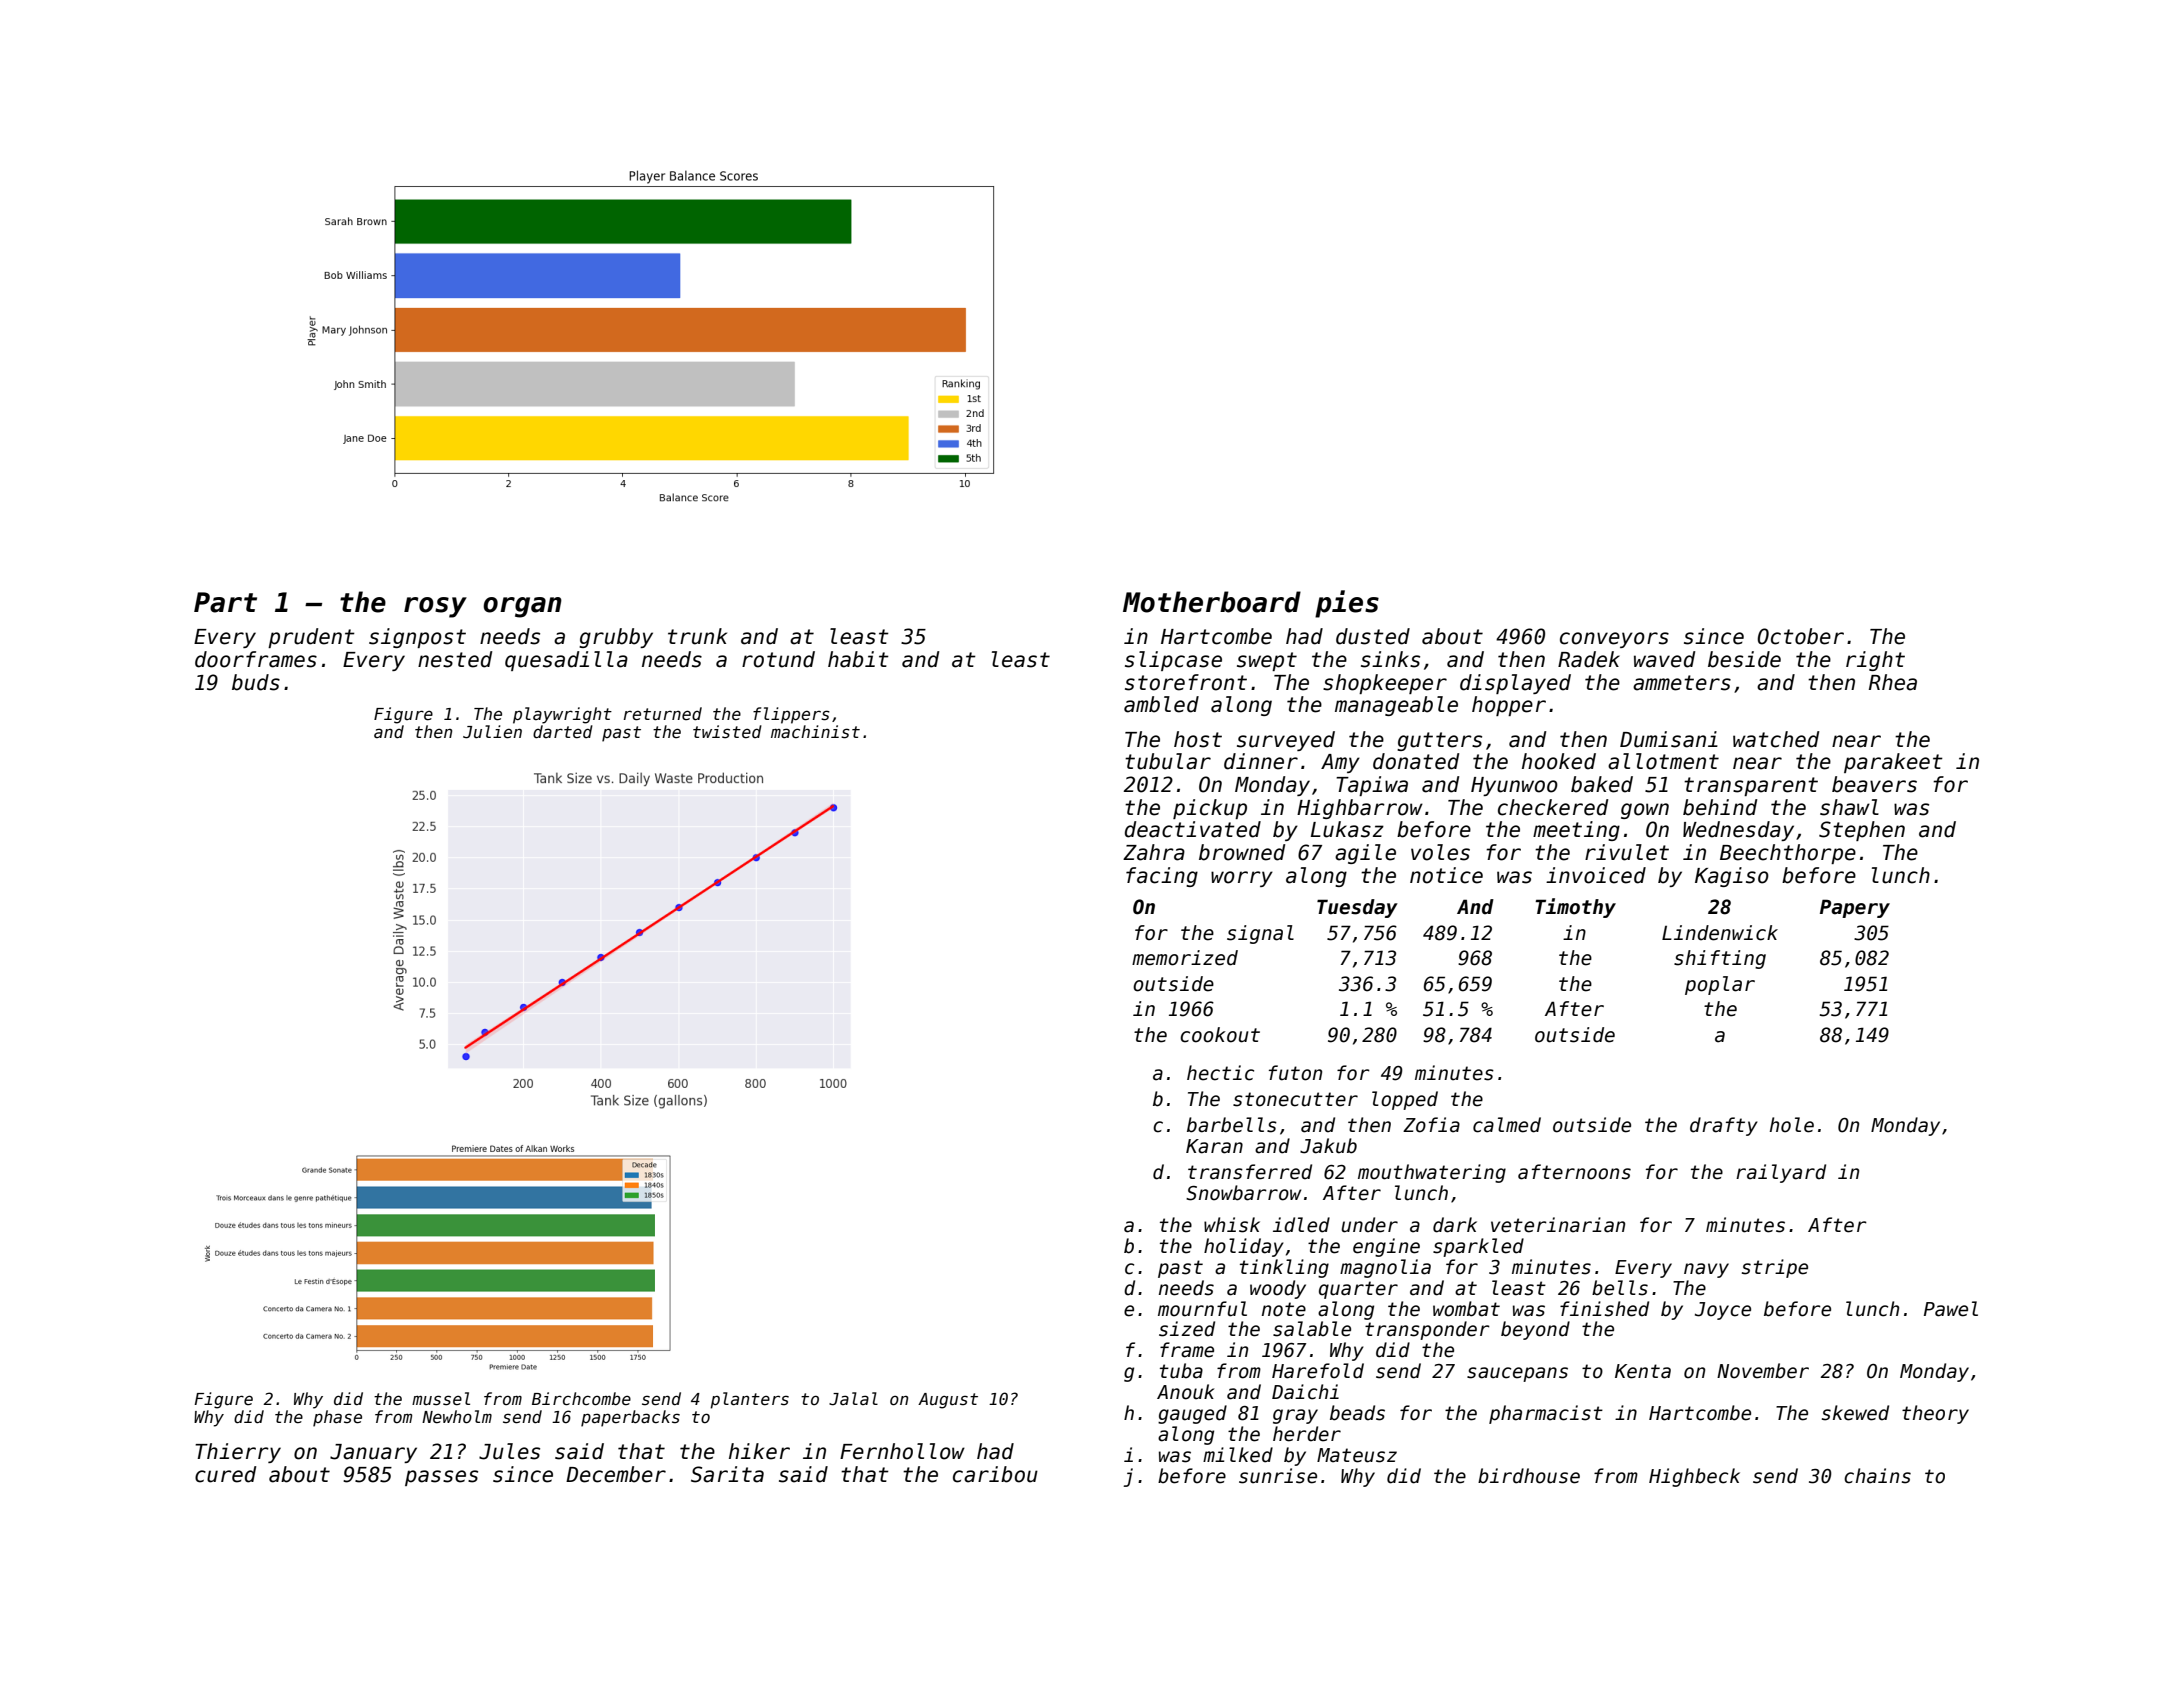 Image resolution: width=2178 pixels, height=1683 pixels. What do you see at coordinates (1788, 854) in the image?
I see `Beechthorpe` at bounding box center [1788, 854].
